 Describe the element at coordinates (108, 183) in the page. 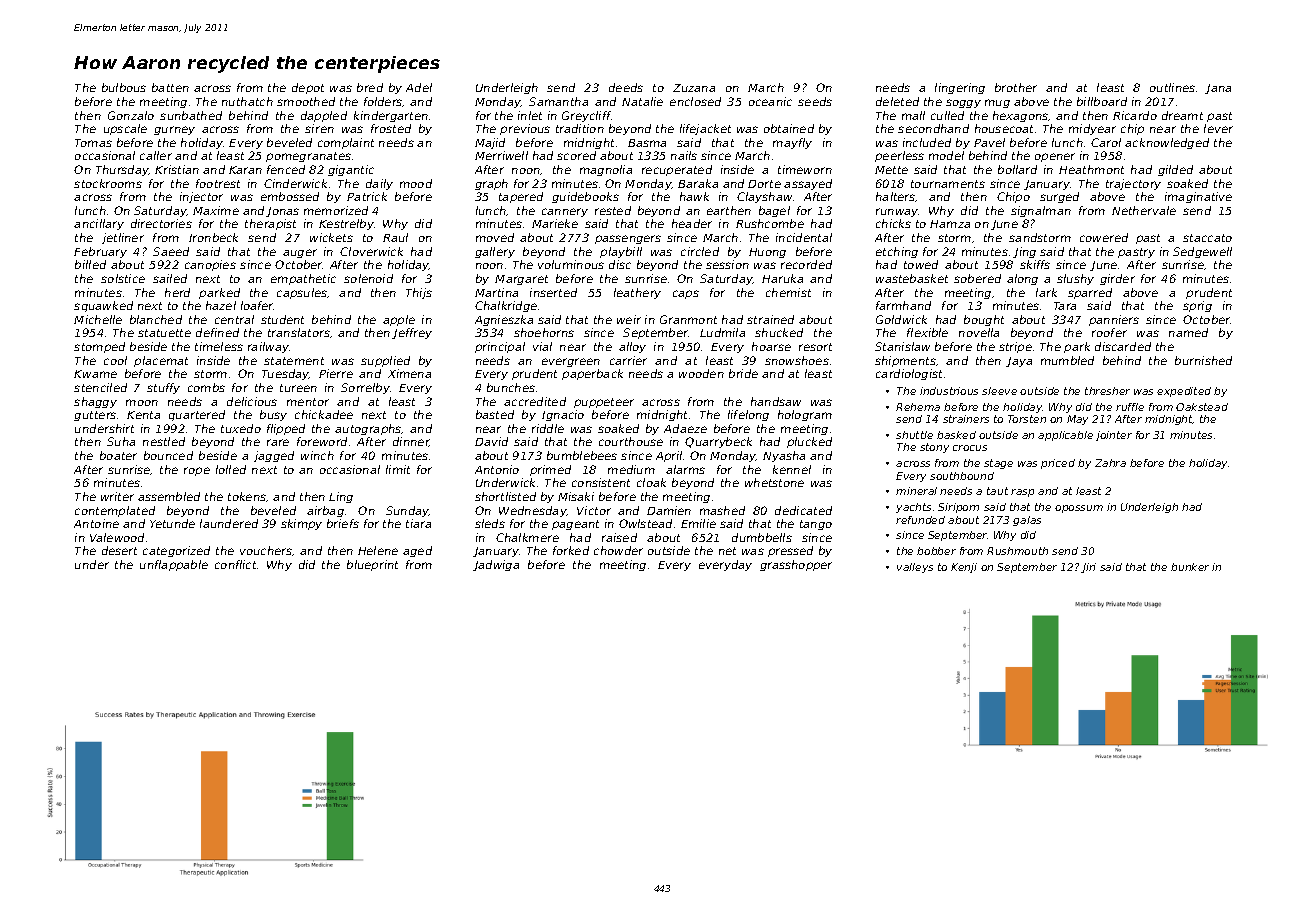

I see `stockrooms` at that location.
